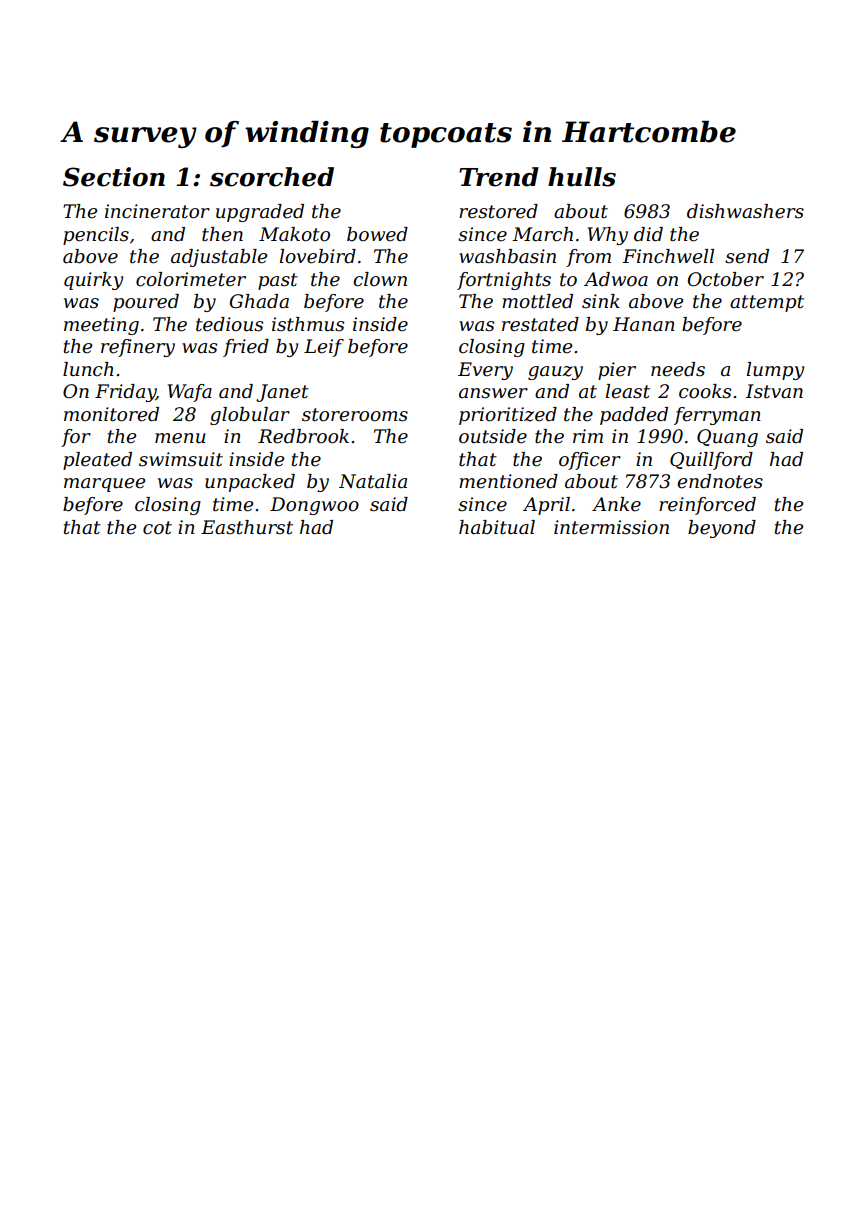 The height and width of the screenshot is (1230, 867). I want to click on attempt, so click(767, 303).
